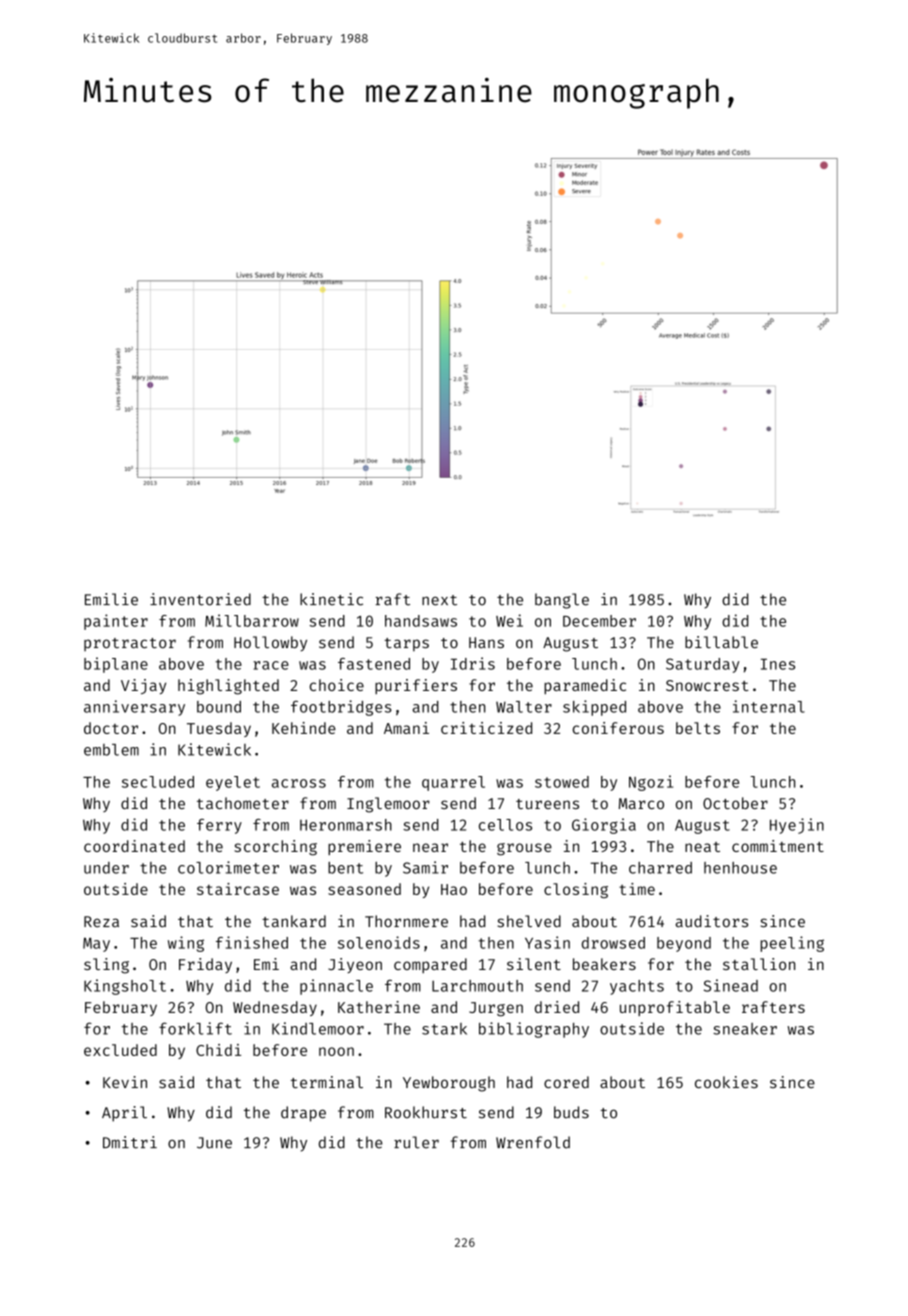  I want to click on Ines, so click(778, 664).
